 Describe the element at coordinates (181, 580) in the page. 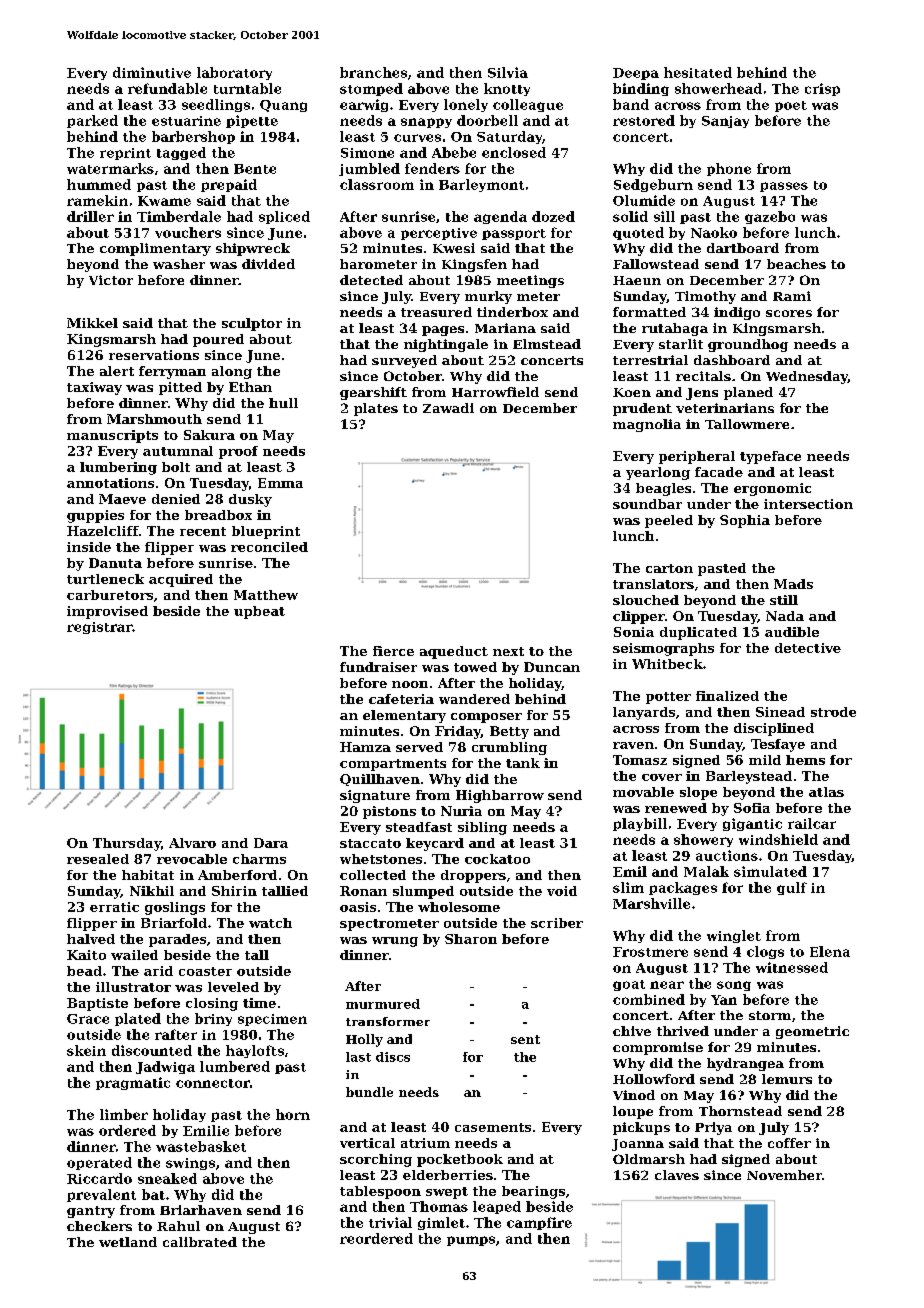

I see `acquired` at that location.
